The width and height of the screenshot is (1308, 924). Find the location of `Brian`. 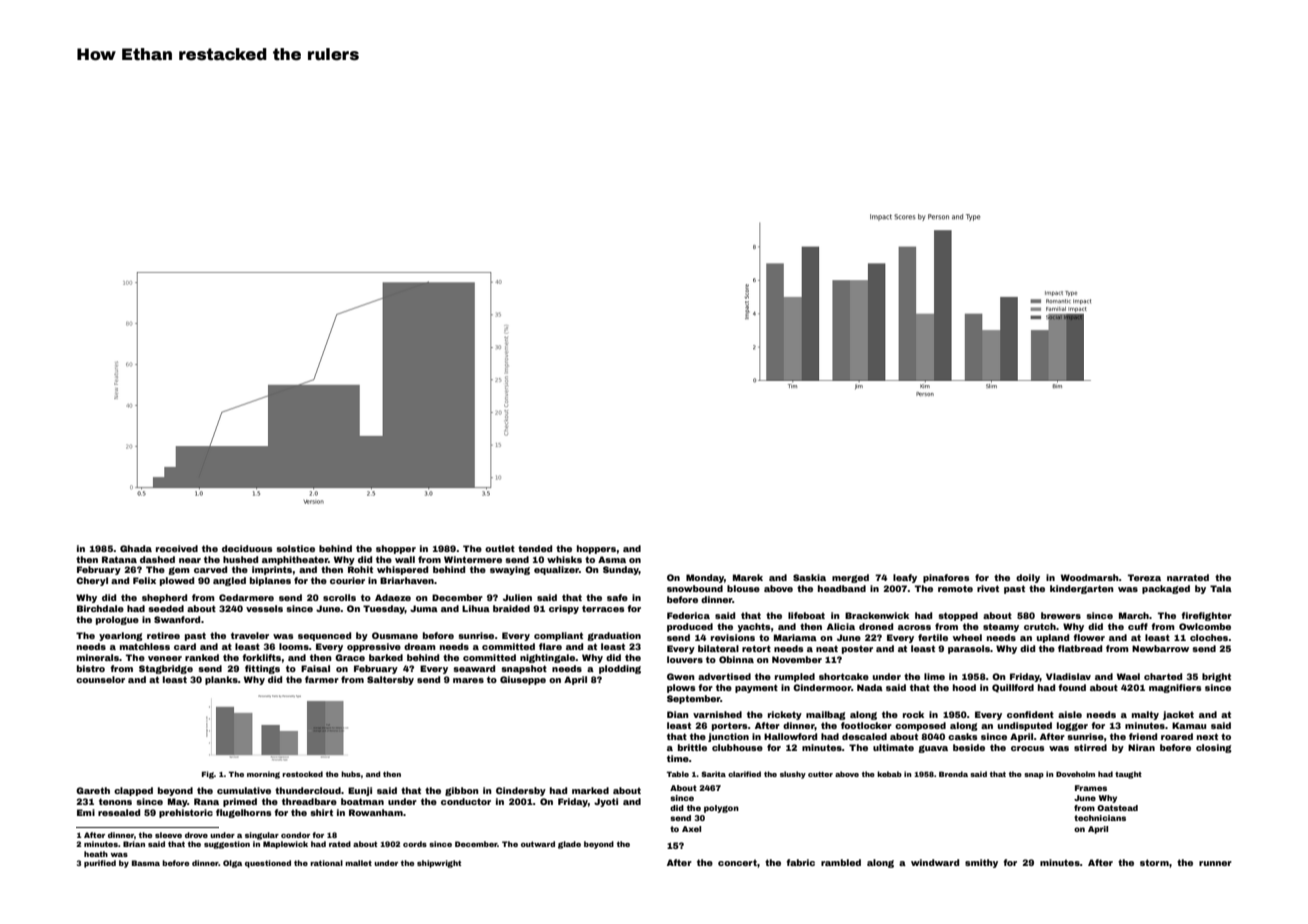

Brian is located at coordinates (134, 844).
